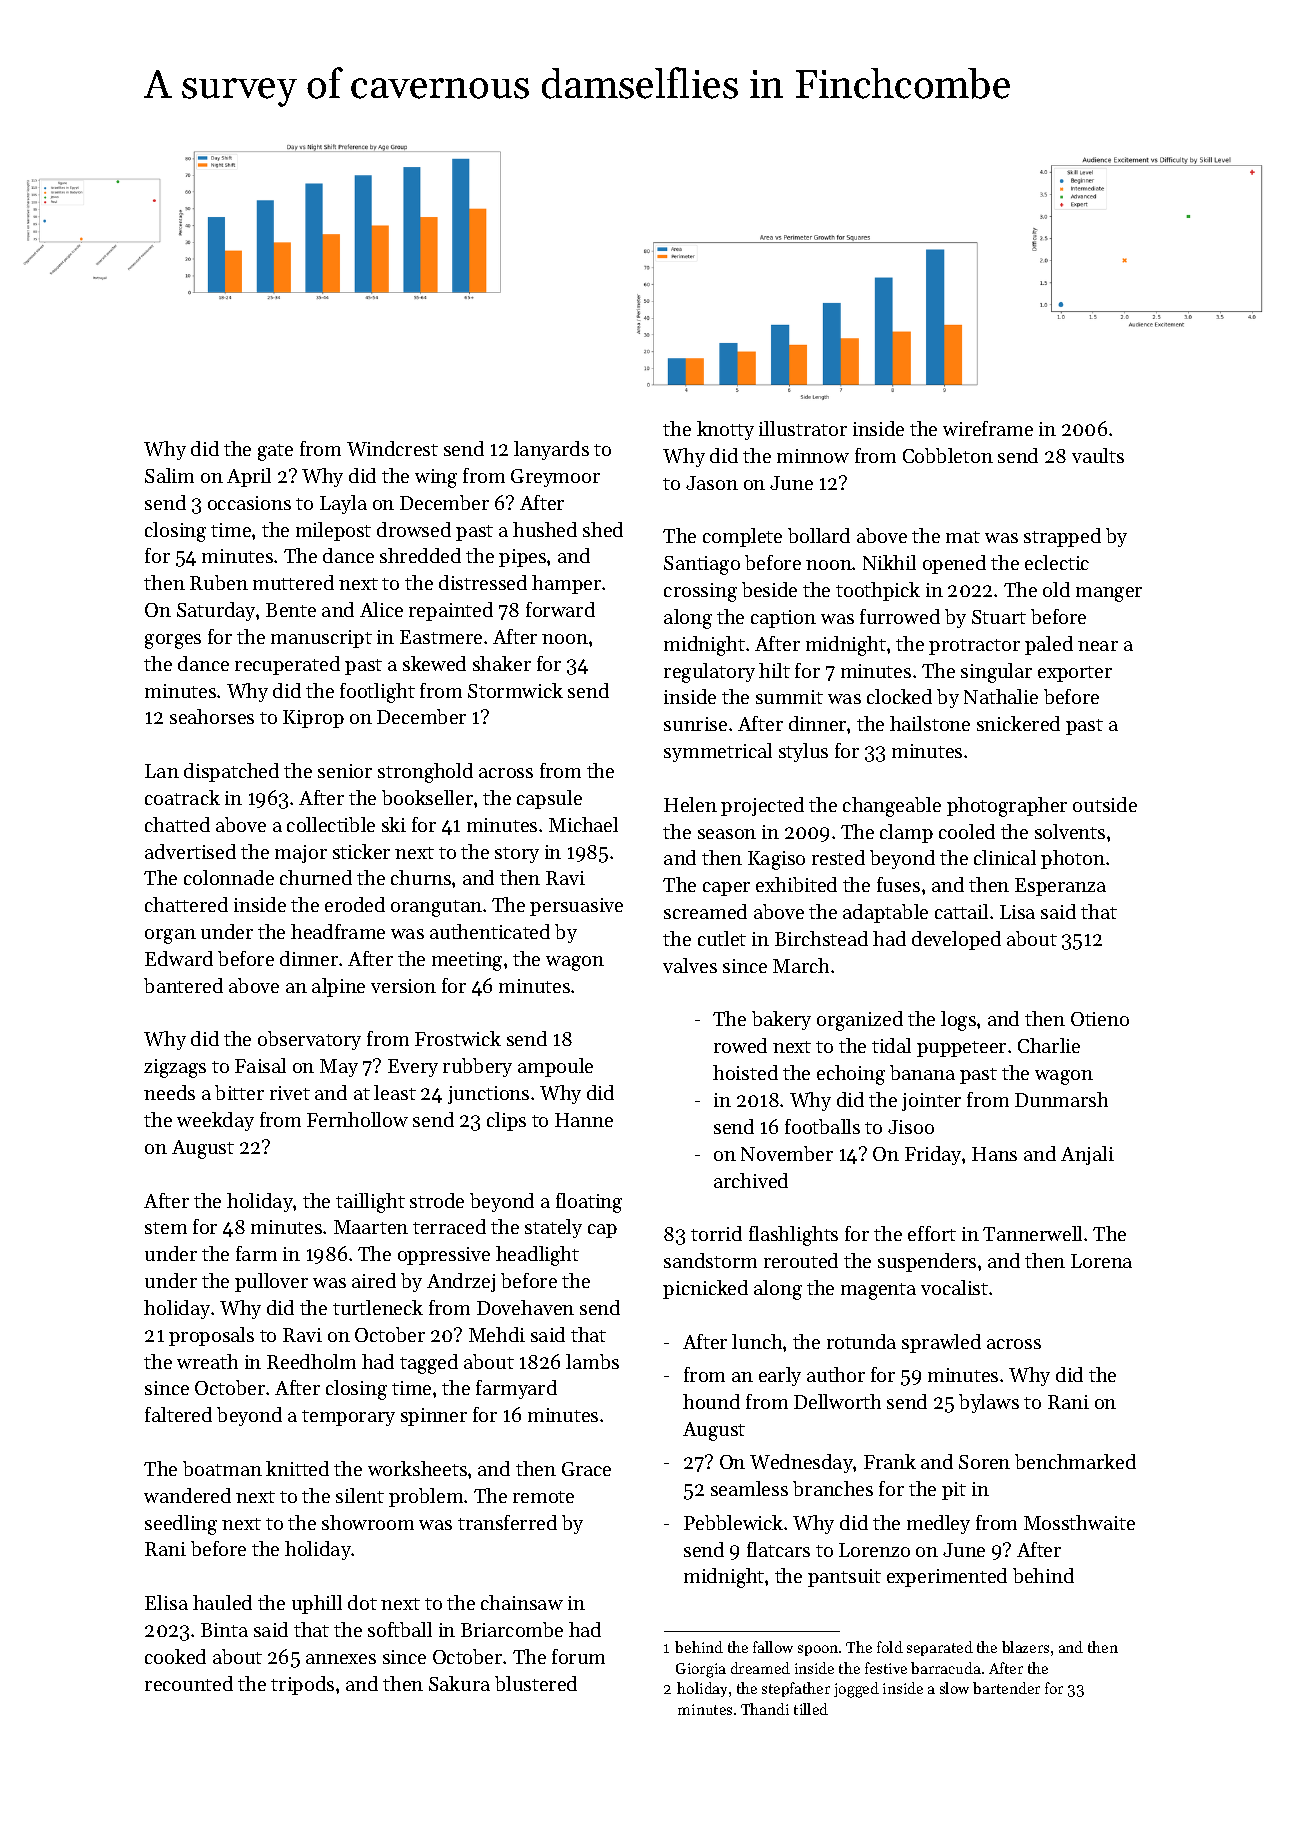 This document has height=1823, width=1289. I want to click on Faisal, so click(260, 1065).
